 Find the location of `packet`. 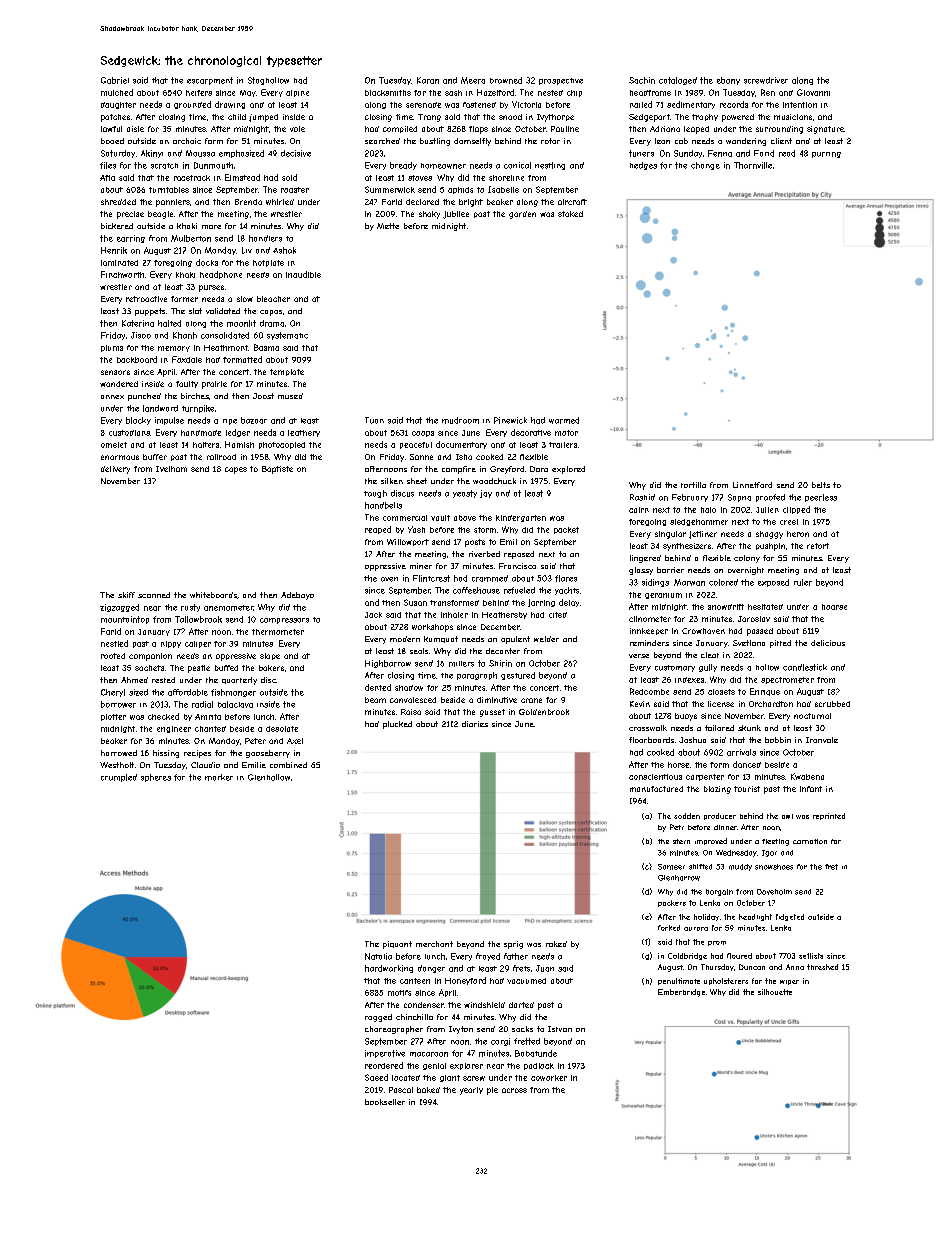

packet is located at coordinates (566, 530).
